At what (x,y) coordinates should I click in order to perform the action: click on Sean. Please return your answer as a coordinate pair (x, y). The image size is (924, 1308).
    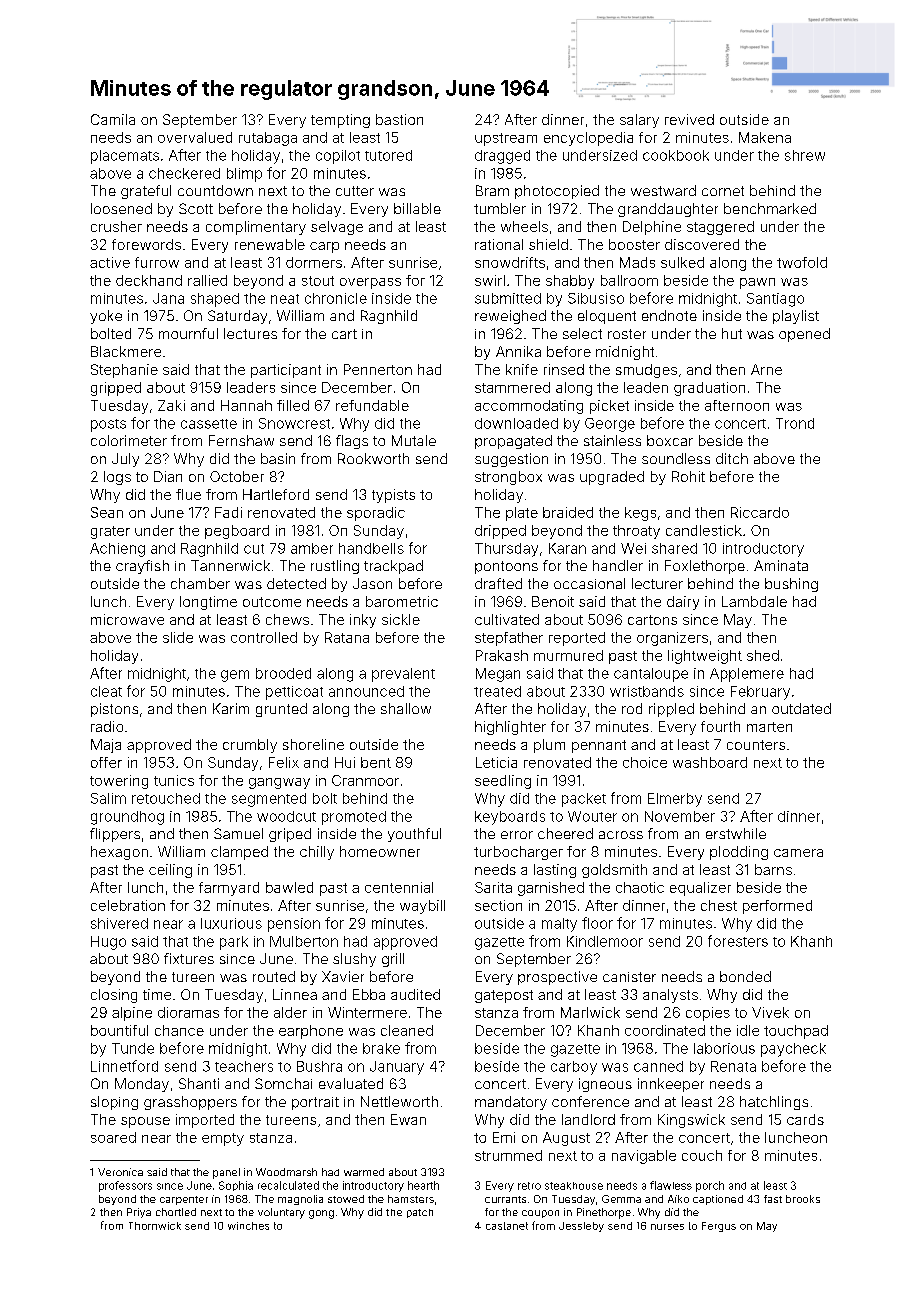
    Looking at the image, I should click on (107, 512).
